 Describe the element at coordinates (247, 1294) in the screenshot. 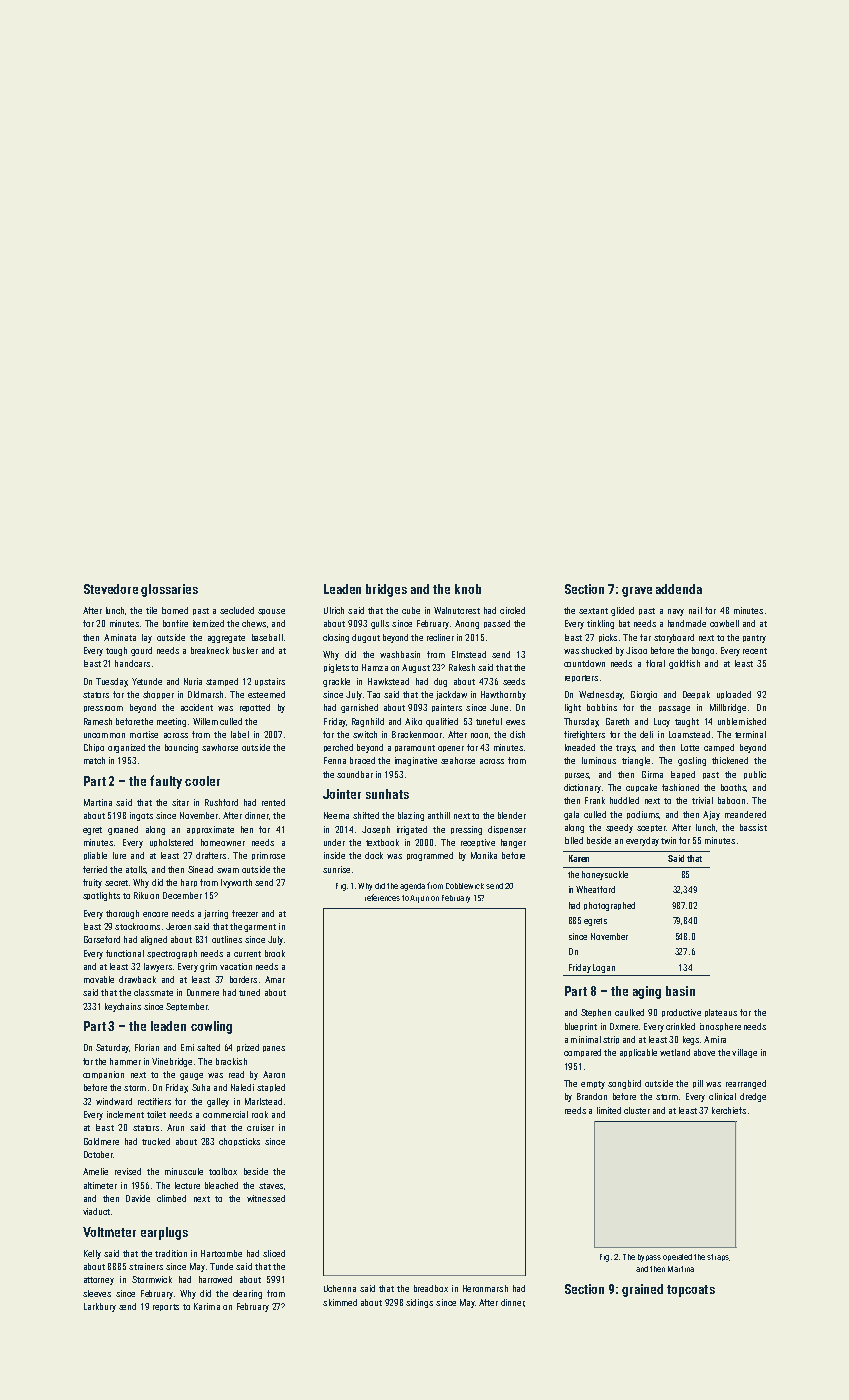

I see `clearing` at that location.
